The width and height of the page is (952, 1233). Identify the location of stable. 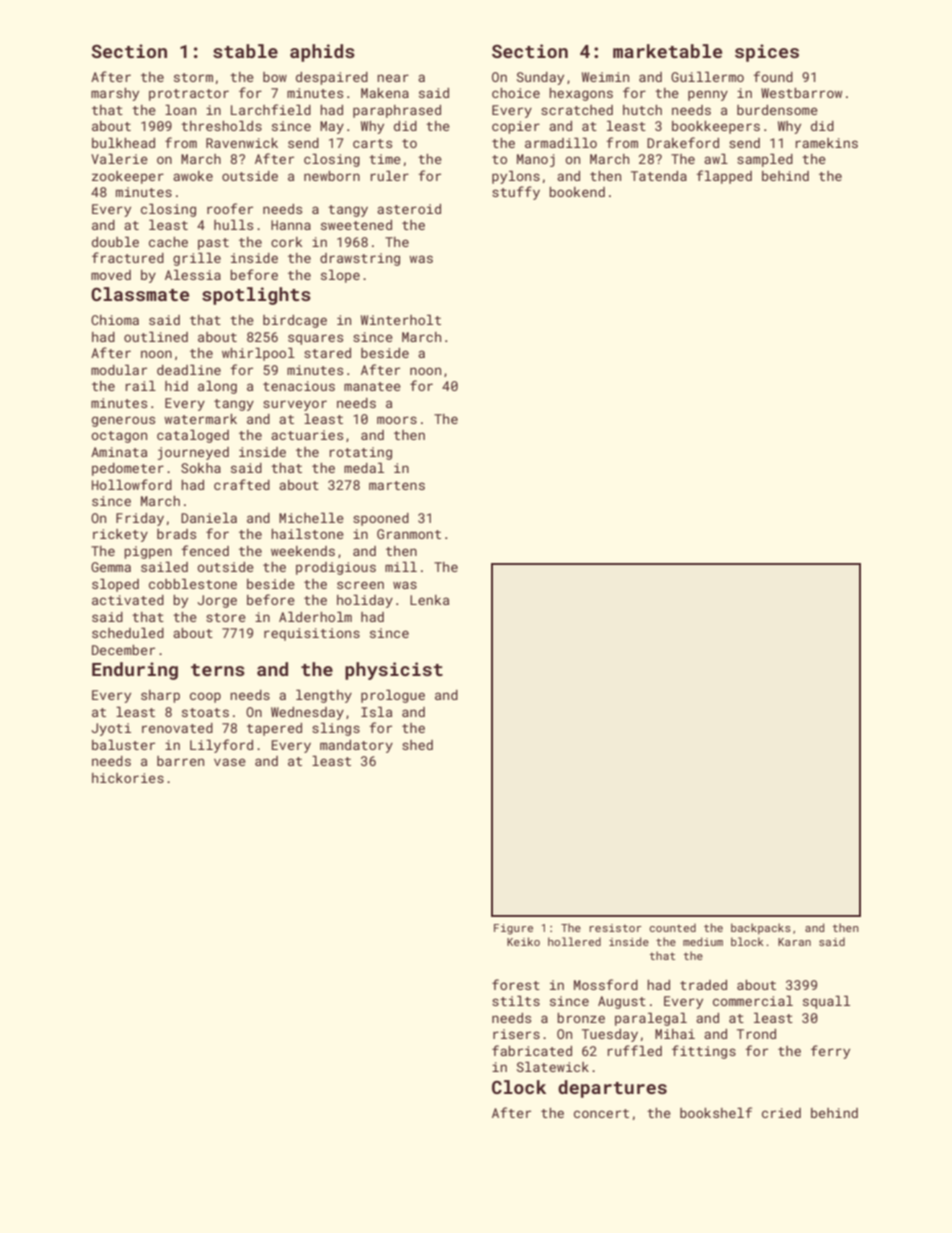
(245, 51).
